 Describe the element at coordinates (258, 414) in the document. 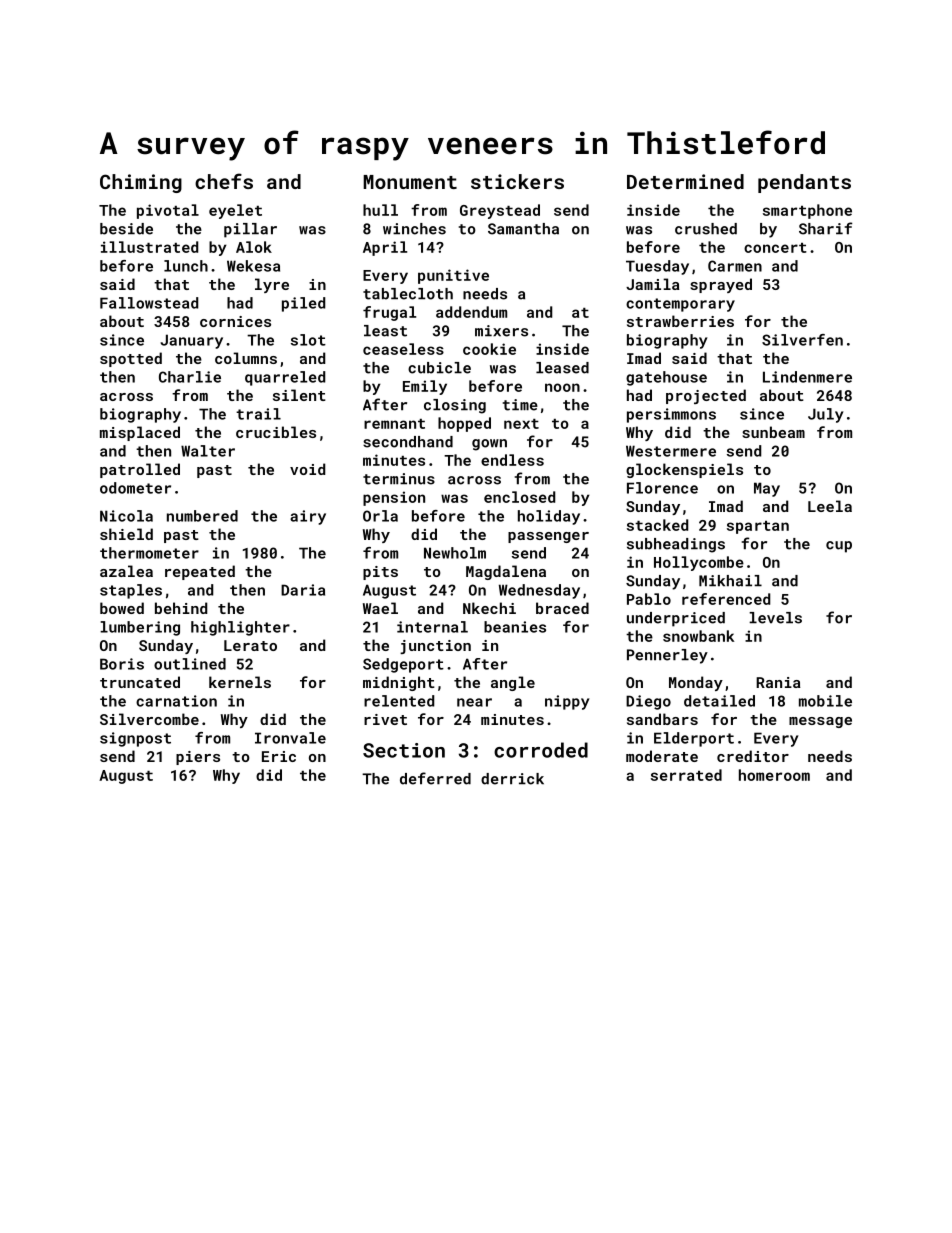

I see `trail` at that location.
